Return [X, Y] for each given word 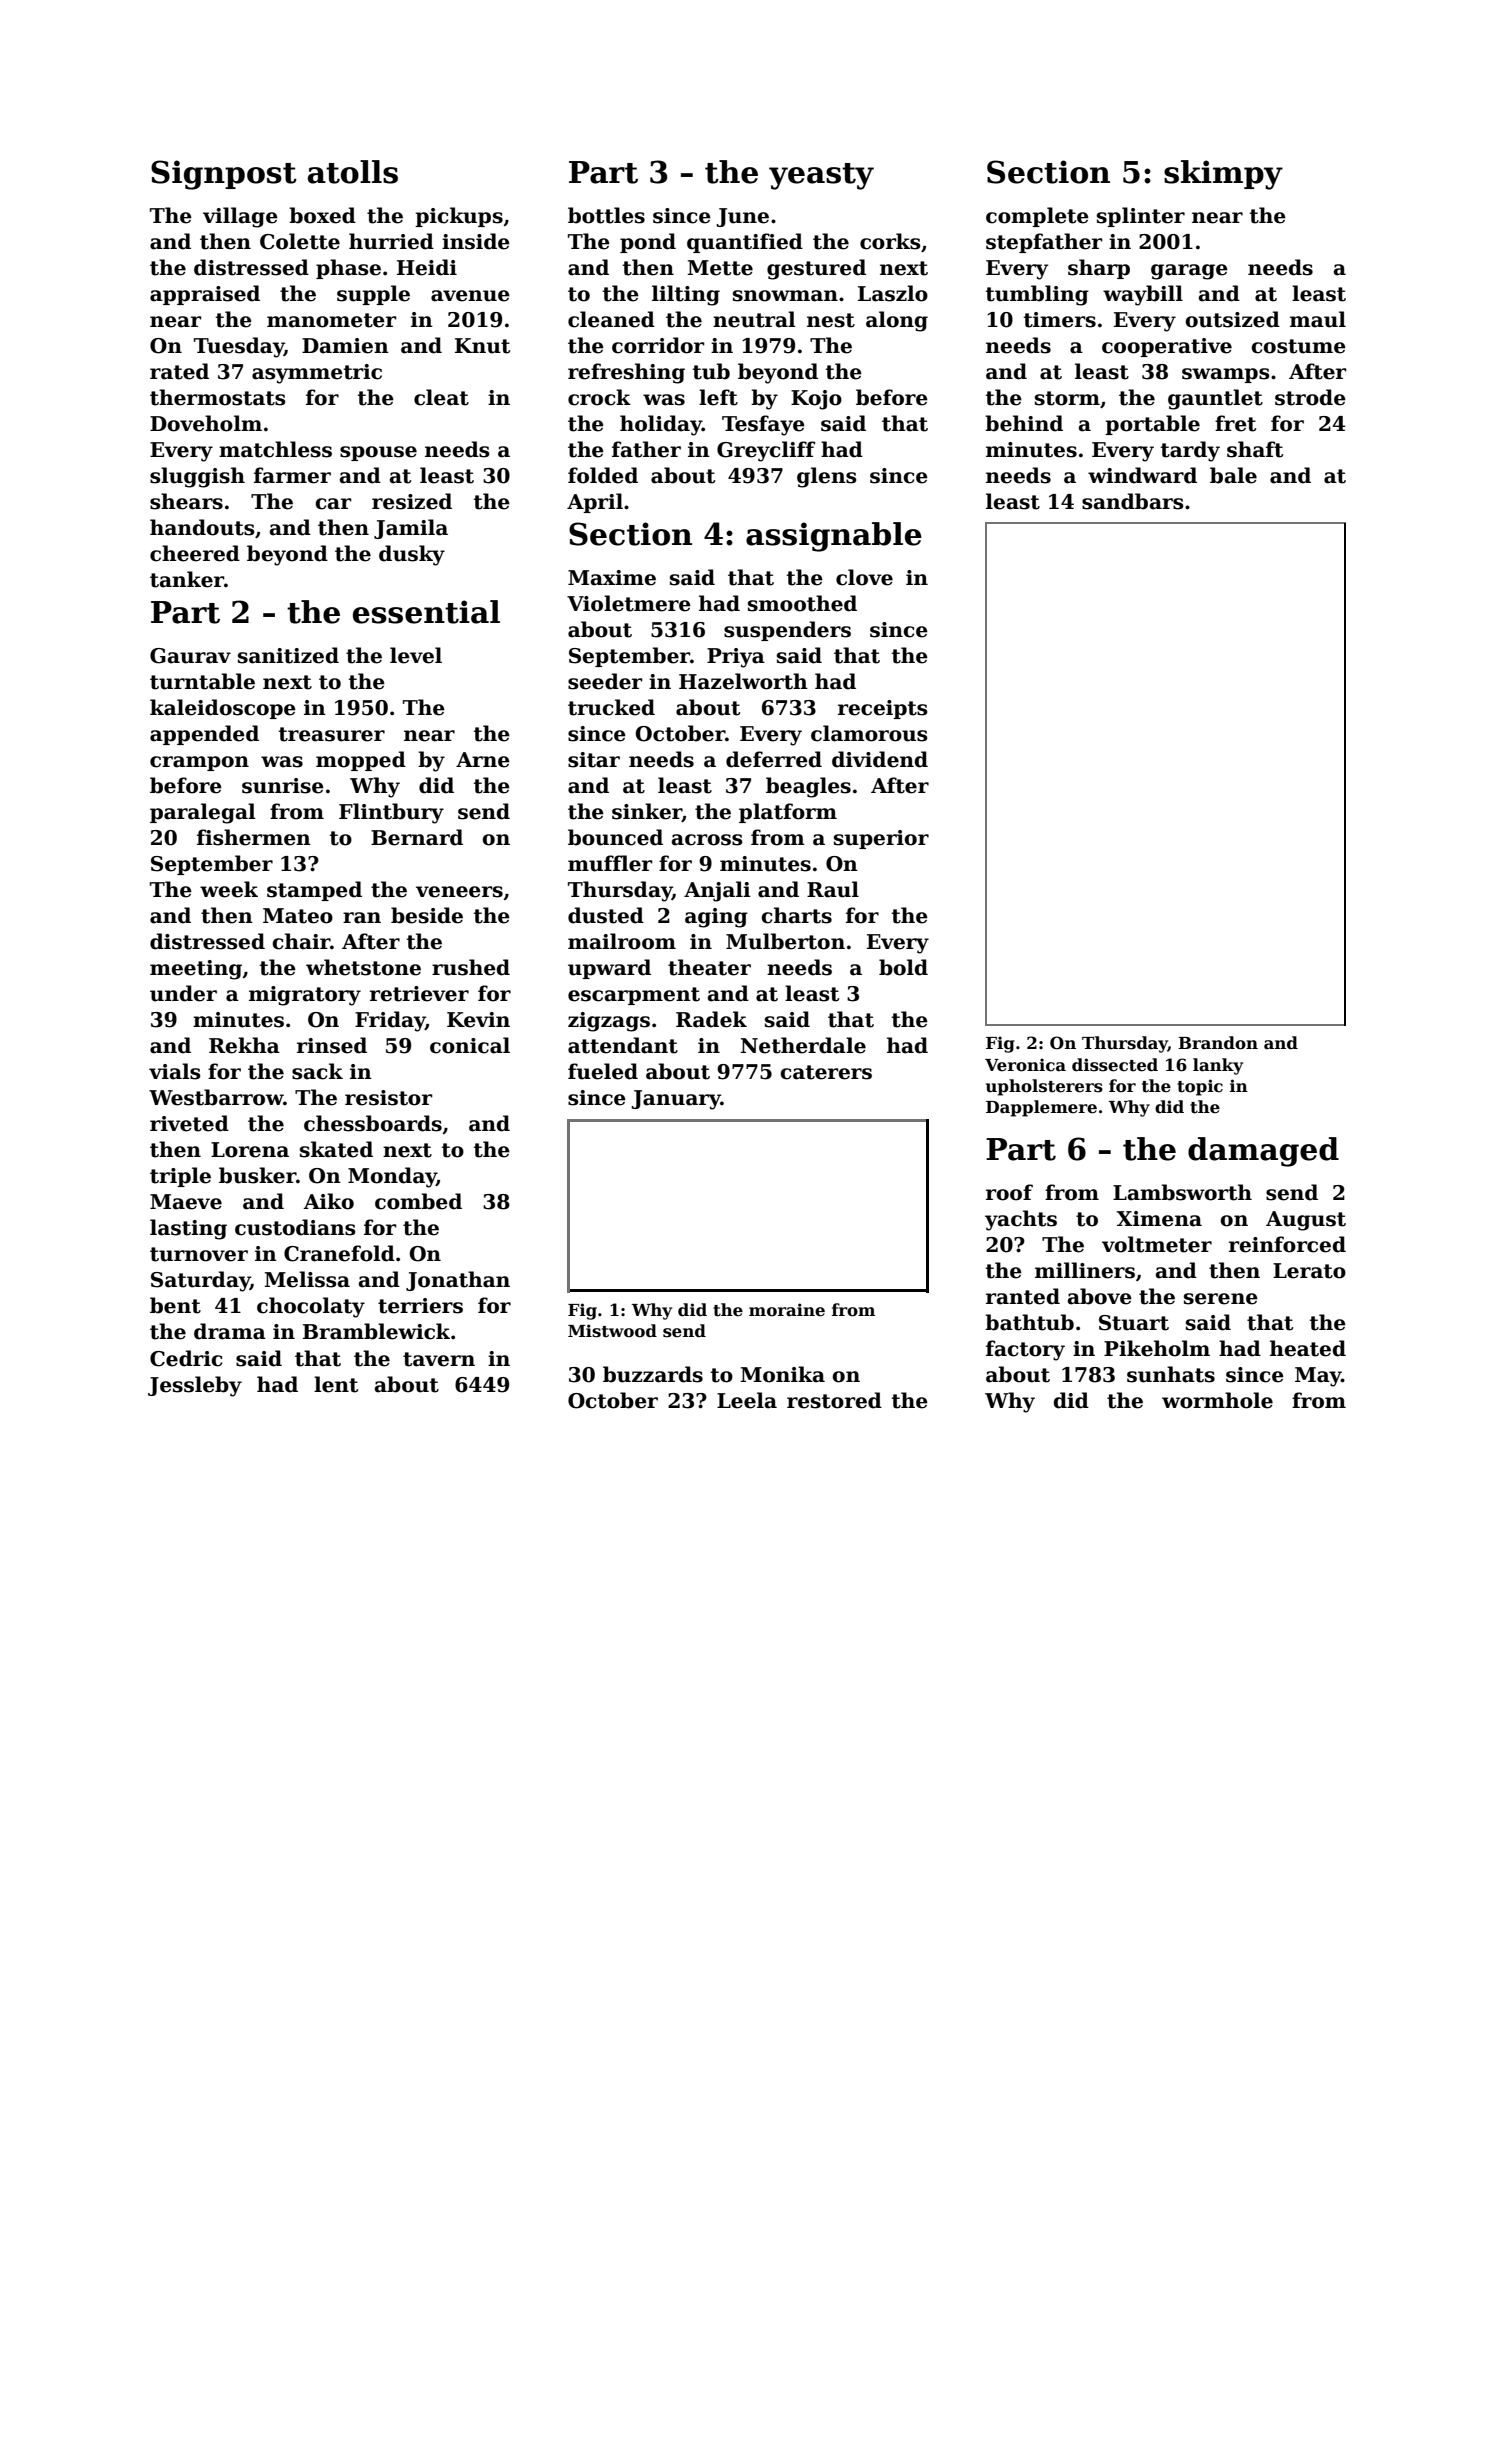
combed [418, 1201]
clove [864, 577]
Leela [747, 1400]
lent [336, 1384]
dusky [412, 555]
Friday [390, 1021]
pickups [459, 217]
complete [1037, 217]
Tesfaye [763, 425]
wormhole [1217, 1400]
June [742, 217]
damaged [1263, 1152]
